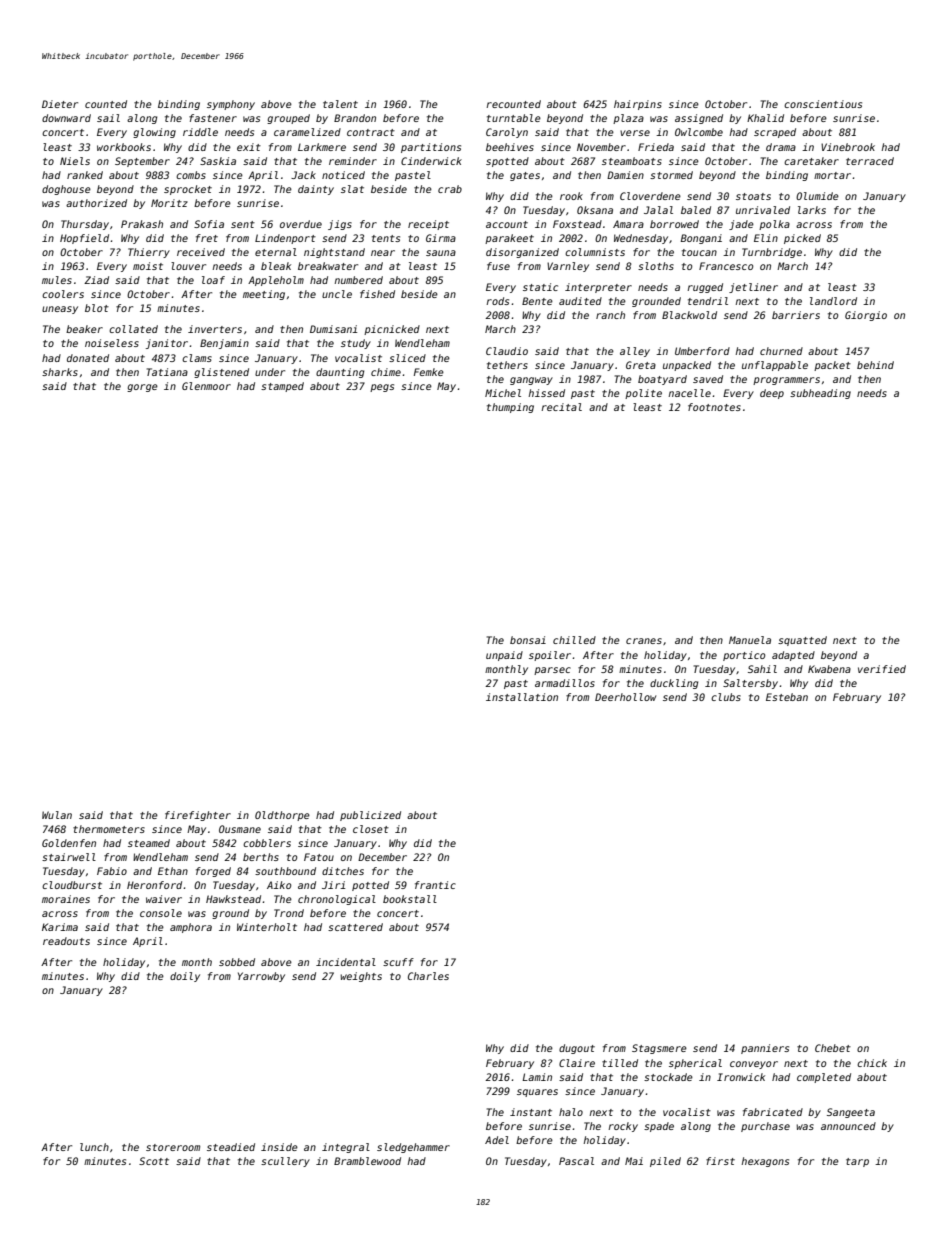 Image resolution: width=952 pixels, height=1233 pixels. I want to click on Manuela, so click(750, 640).
